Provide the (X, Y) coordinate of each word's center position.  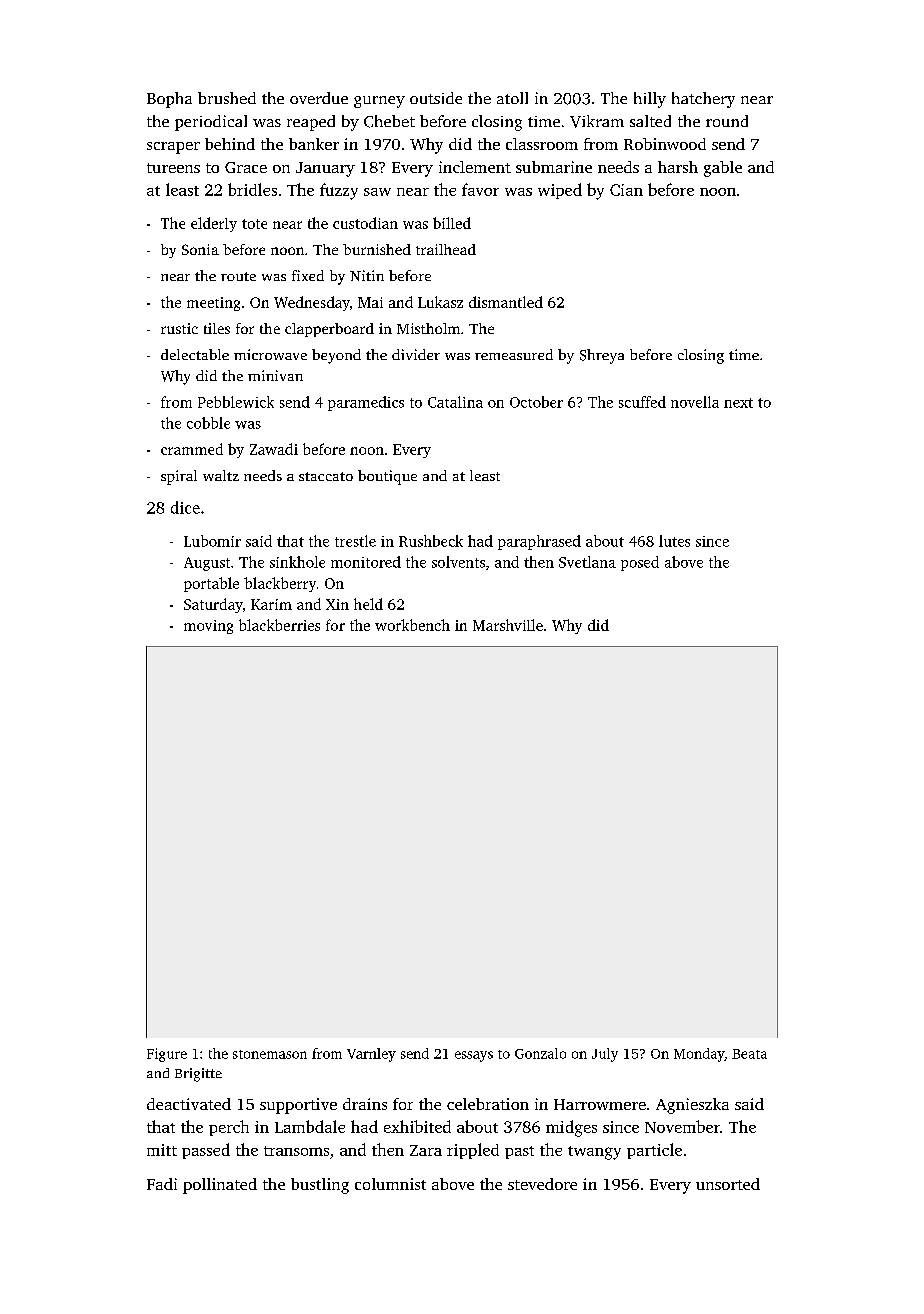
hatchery (703, 100)
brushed (227, 98)
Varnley (371, 1055)
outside (436, 98)
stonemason (270, 1054)
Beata (749, 1054)
